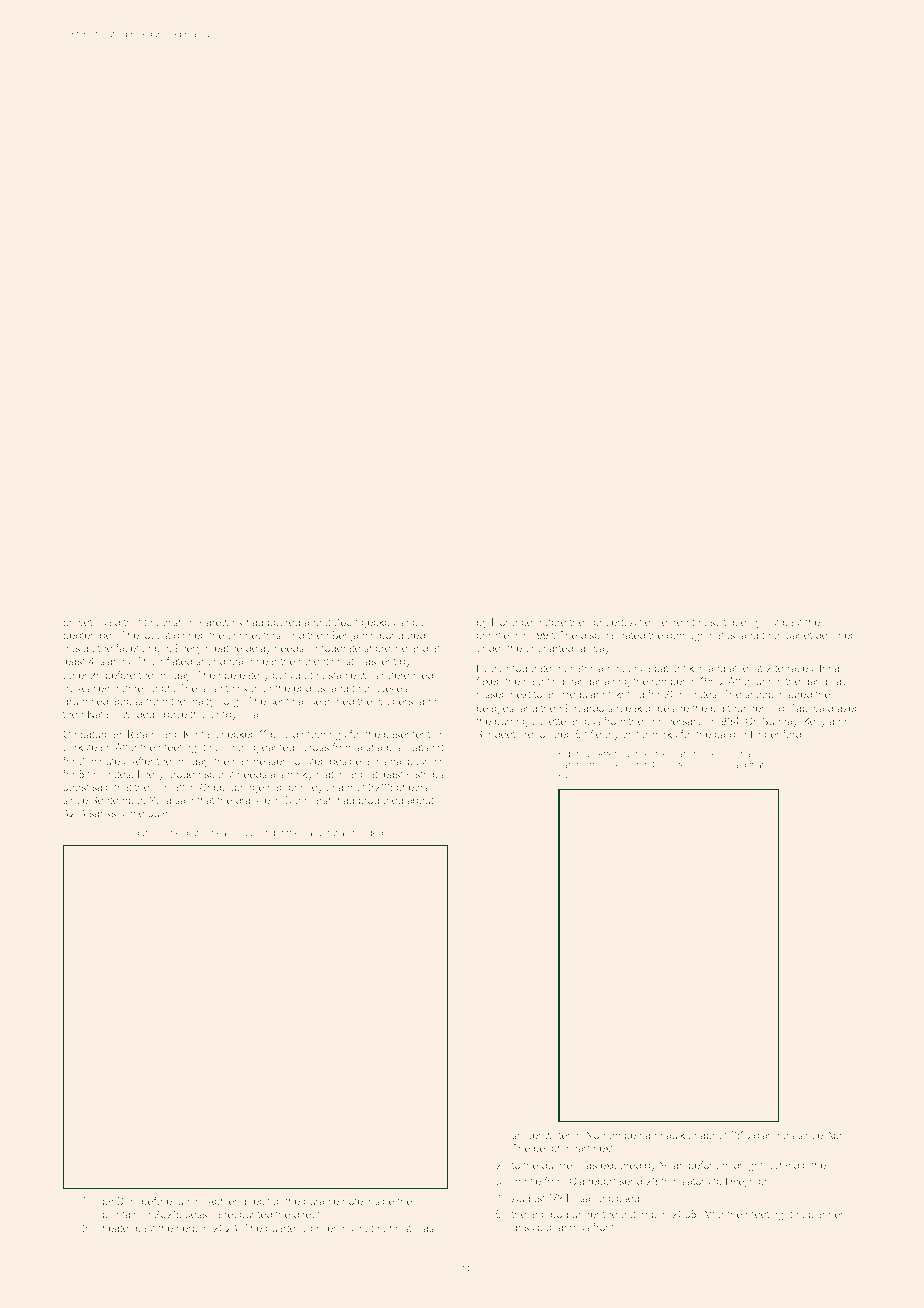 This screenshot has height=1308, width=924. I want to click on Romain, so click(711, 764).
